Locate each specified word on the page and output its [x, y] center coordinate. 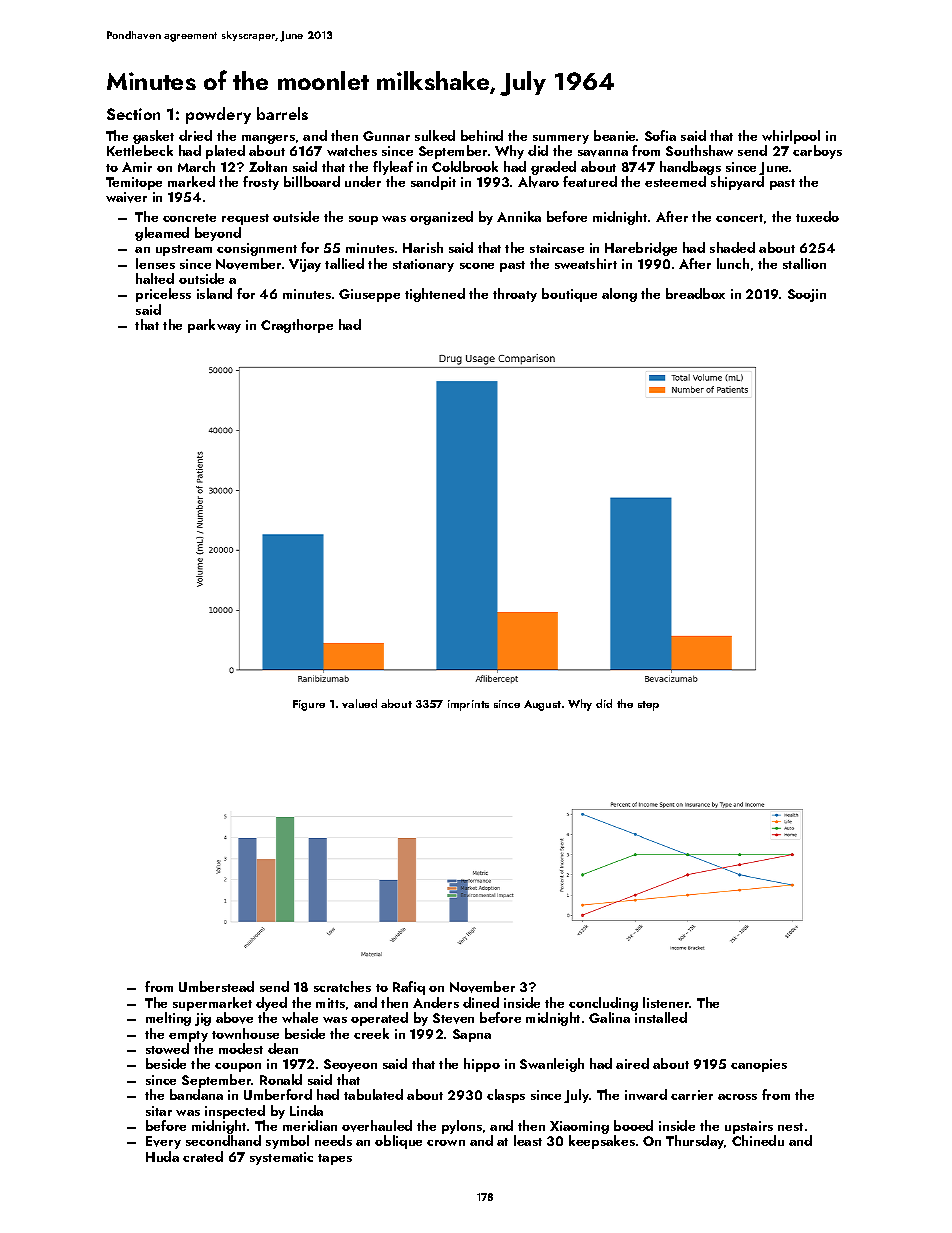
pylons [462, 1127]
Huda [162, 1156]
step [648, 706]
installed [661, 1017]
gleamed [162, 234]
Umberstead [216, 986]
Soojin [807, 295]
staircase [557, 248]
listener [666, 1002]
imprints [468, 705]
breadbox [695, 293]
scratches [342, 986]
